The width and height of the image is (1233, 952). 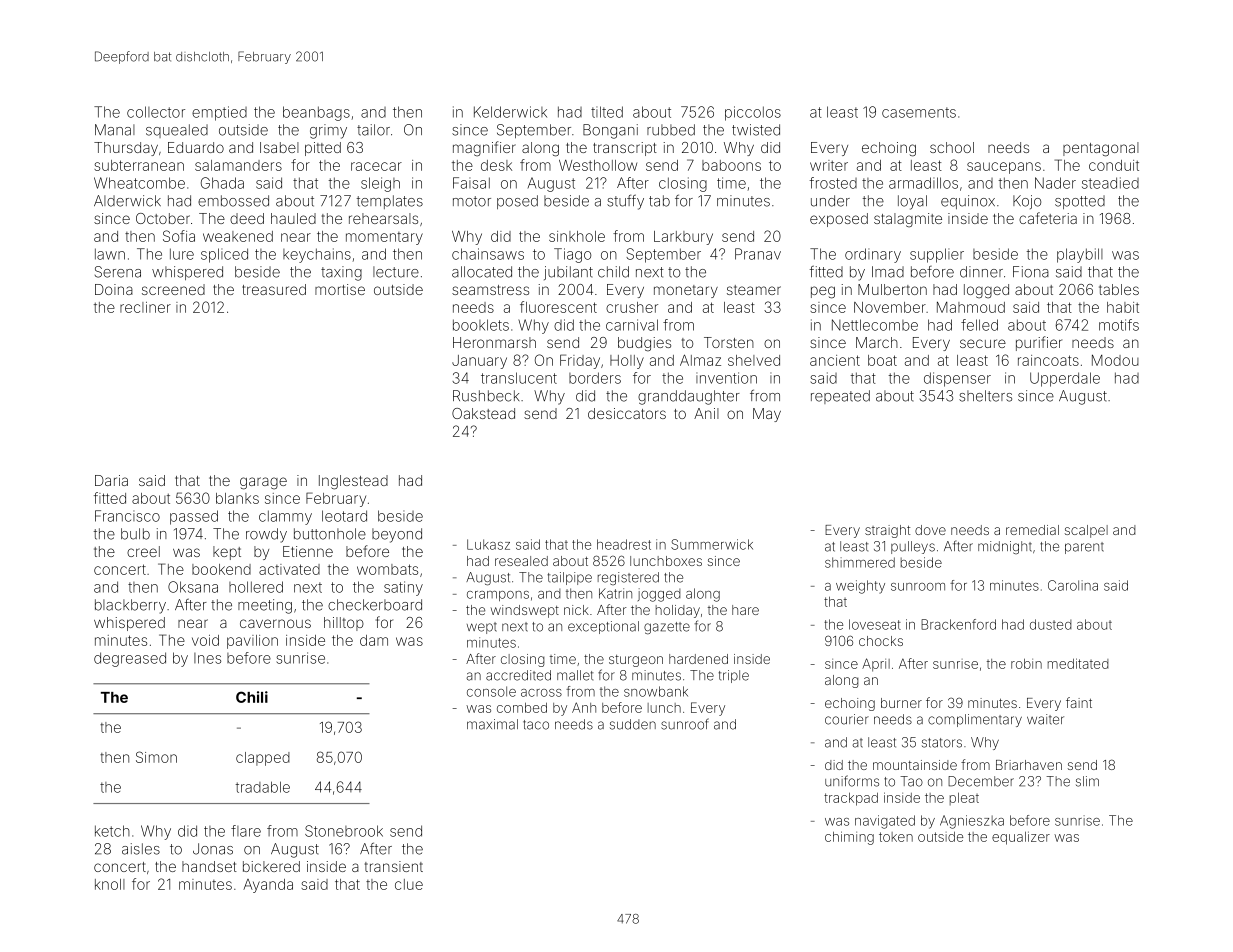 What do you see at coordinates (490, 290) in the image?
I see `seamstress` at bounding box center [490, 290].
